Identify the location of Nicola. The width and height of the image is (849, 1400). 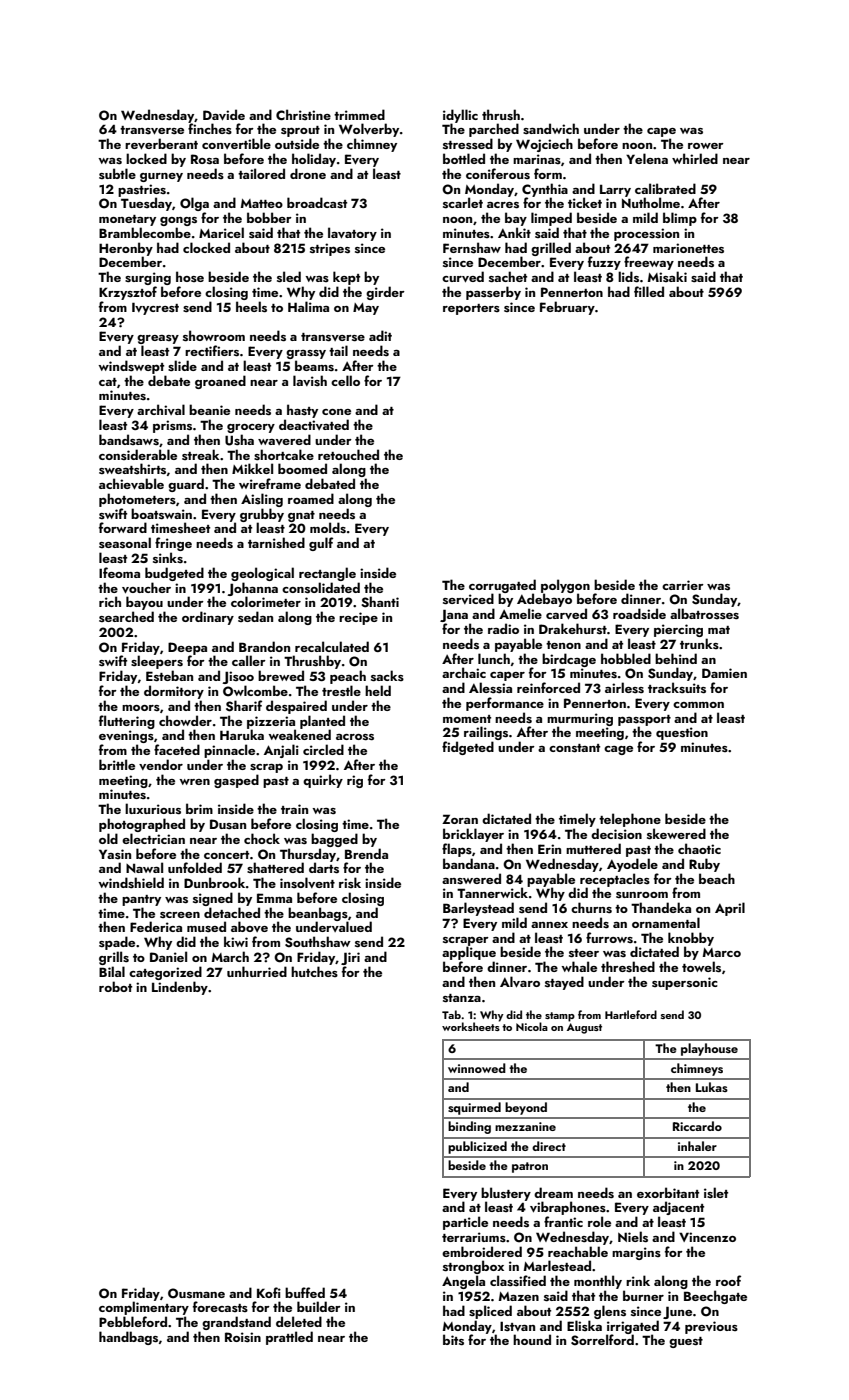
(532, 1026).
